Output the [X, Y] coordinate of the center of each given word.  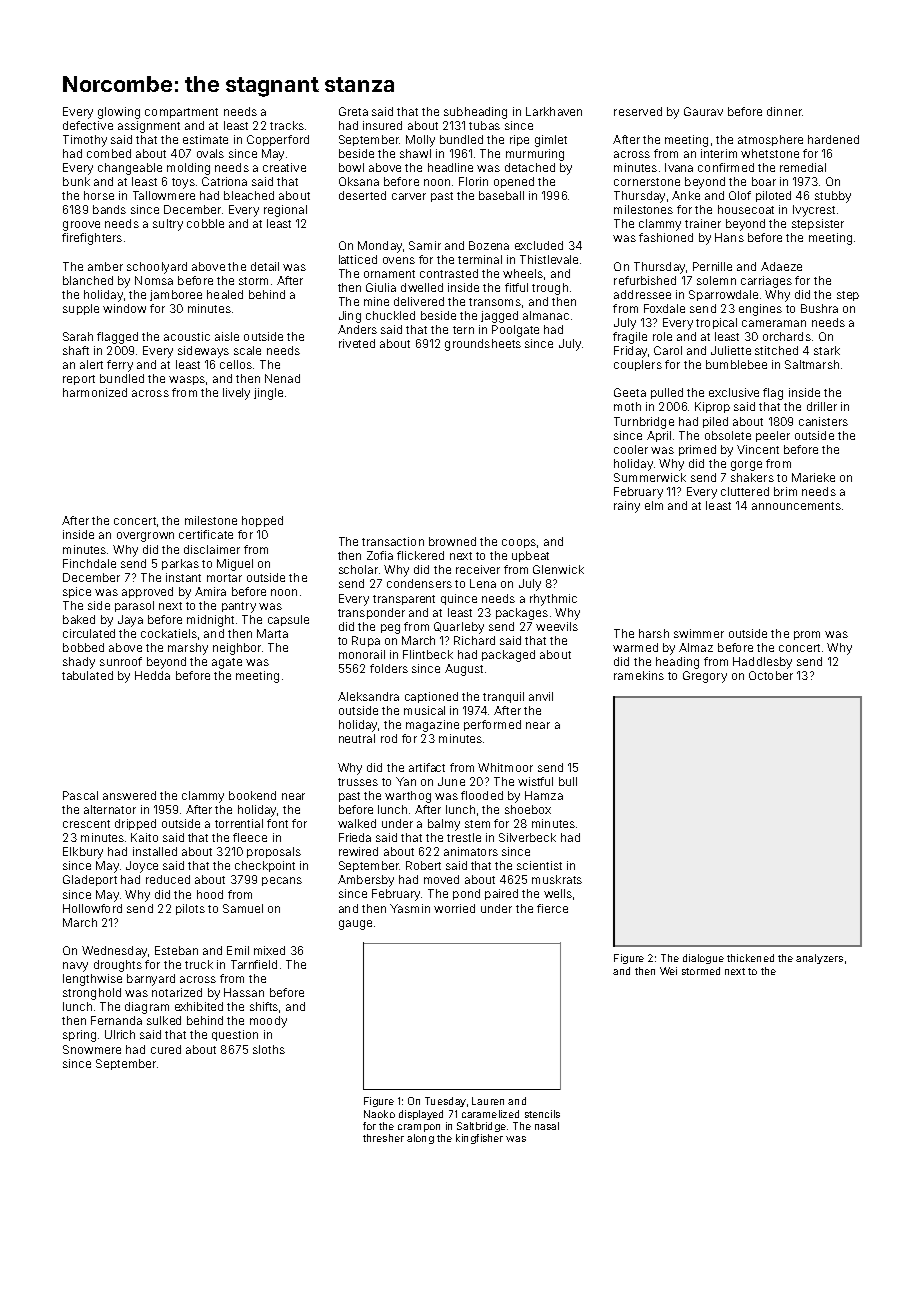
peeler [773, 436]
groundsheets [483, 345]
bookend [252, 795]
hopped [262, 521]
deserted [362, 195]
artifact [427, 767]
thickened [750, 958]
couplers [638, 365]
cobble [205, 223]
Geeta [630, 392]
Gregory [705, 677]
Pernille [712, 266]
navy [75, 967]
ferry [120, 366]
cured [166, 1049]
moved [441, 879]
